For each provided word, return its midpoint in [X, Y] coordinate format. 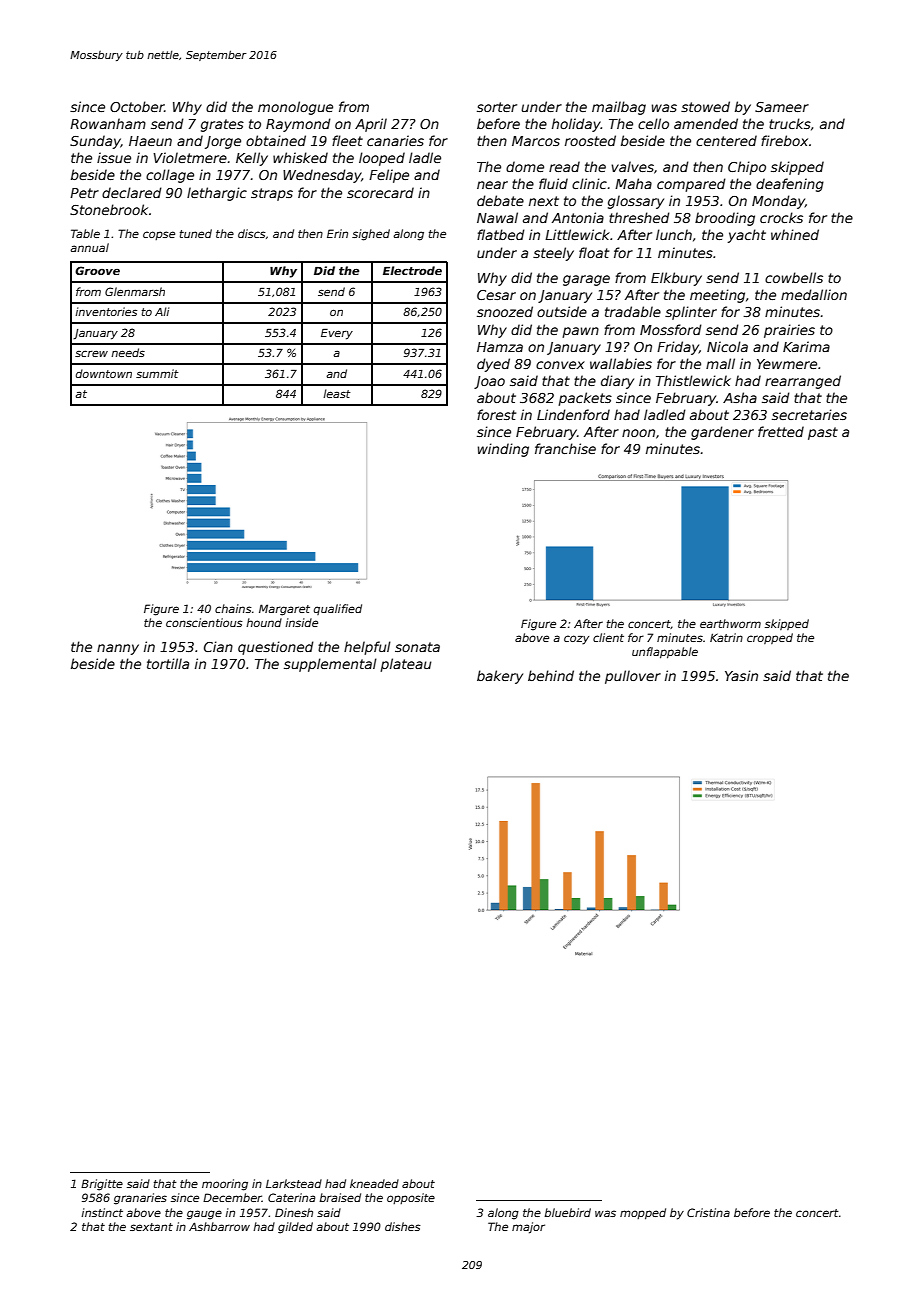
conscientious [204, 622]
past [823, 433]
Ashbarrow [219, 1226]
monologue [295, 108]
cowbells [794, 277]
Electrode [412, 270]
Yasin [741, 675]
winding [503, 450]
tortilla [168, 663]
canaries [395, 140]
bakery [500, 677]
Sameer [782, 107]
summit [157, 373]
